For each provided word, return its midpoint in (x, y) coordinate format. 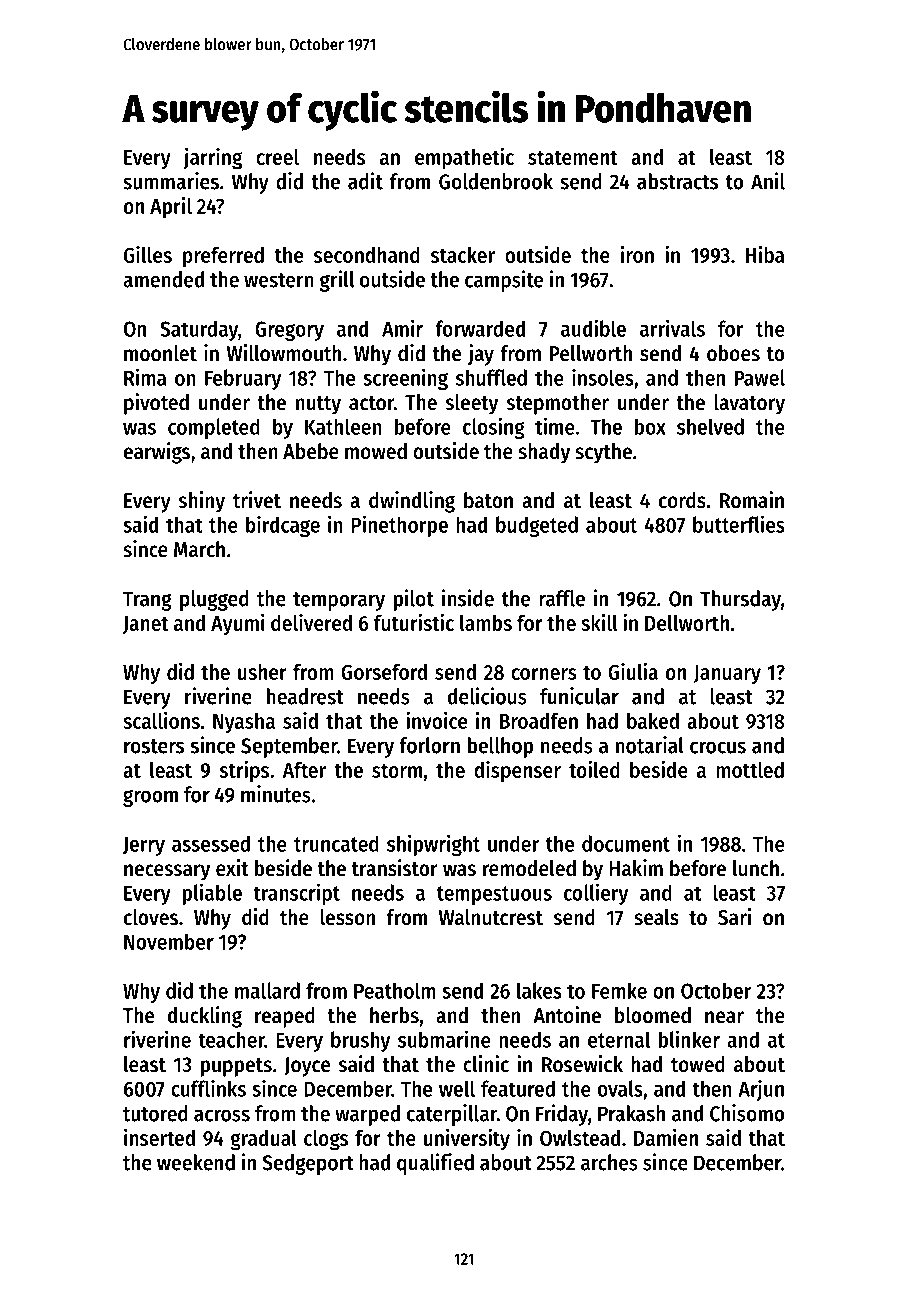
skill (599, 622)
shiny (202, 502)
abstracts (677, 181)
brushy (360, 1041)
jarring (212, 159)
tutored (155, 1113)
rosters (154, 746)
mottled (750, 769)
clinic (486, 1064)
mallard (267, 990)
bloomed (653, 1015)
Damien (666, 1137)
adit (365, 181)
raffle (562, 598)
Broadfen (539, 720)
